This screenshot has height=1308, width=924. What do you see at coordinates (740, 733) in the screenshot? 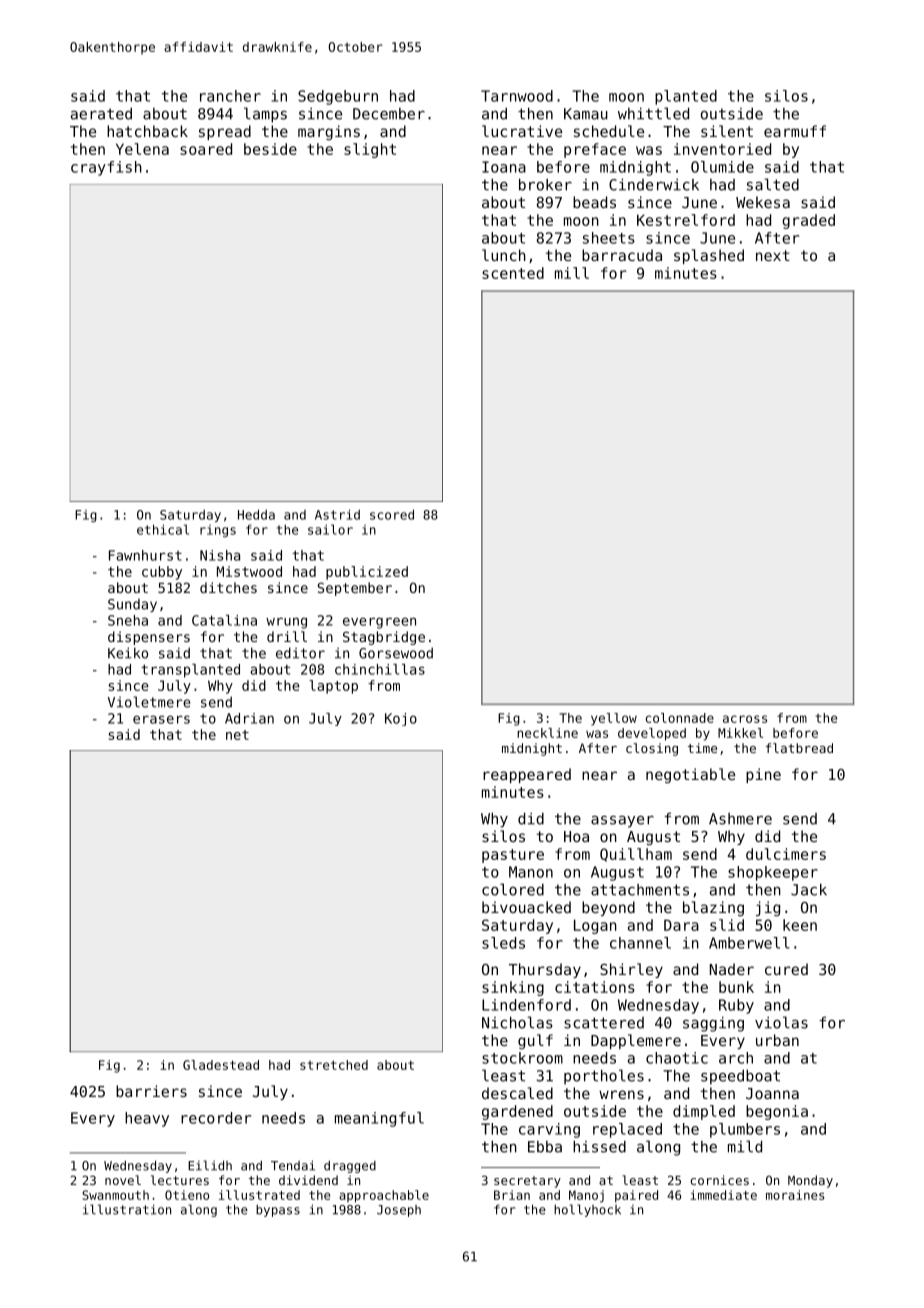
I see `Mikkel` at bounding box center [740, 733].
